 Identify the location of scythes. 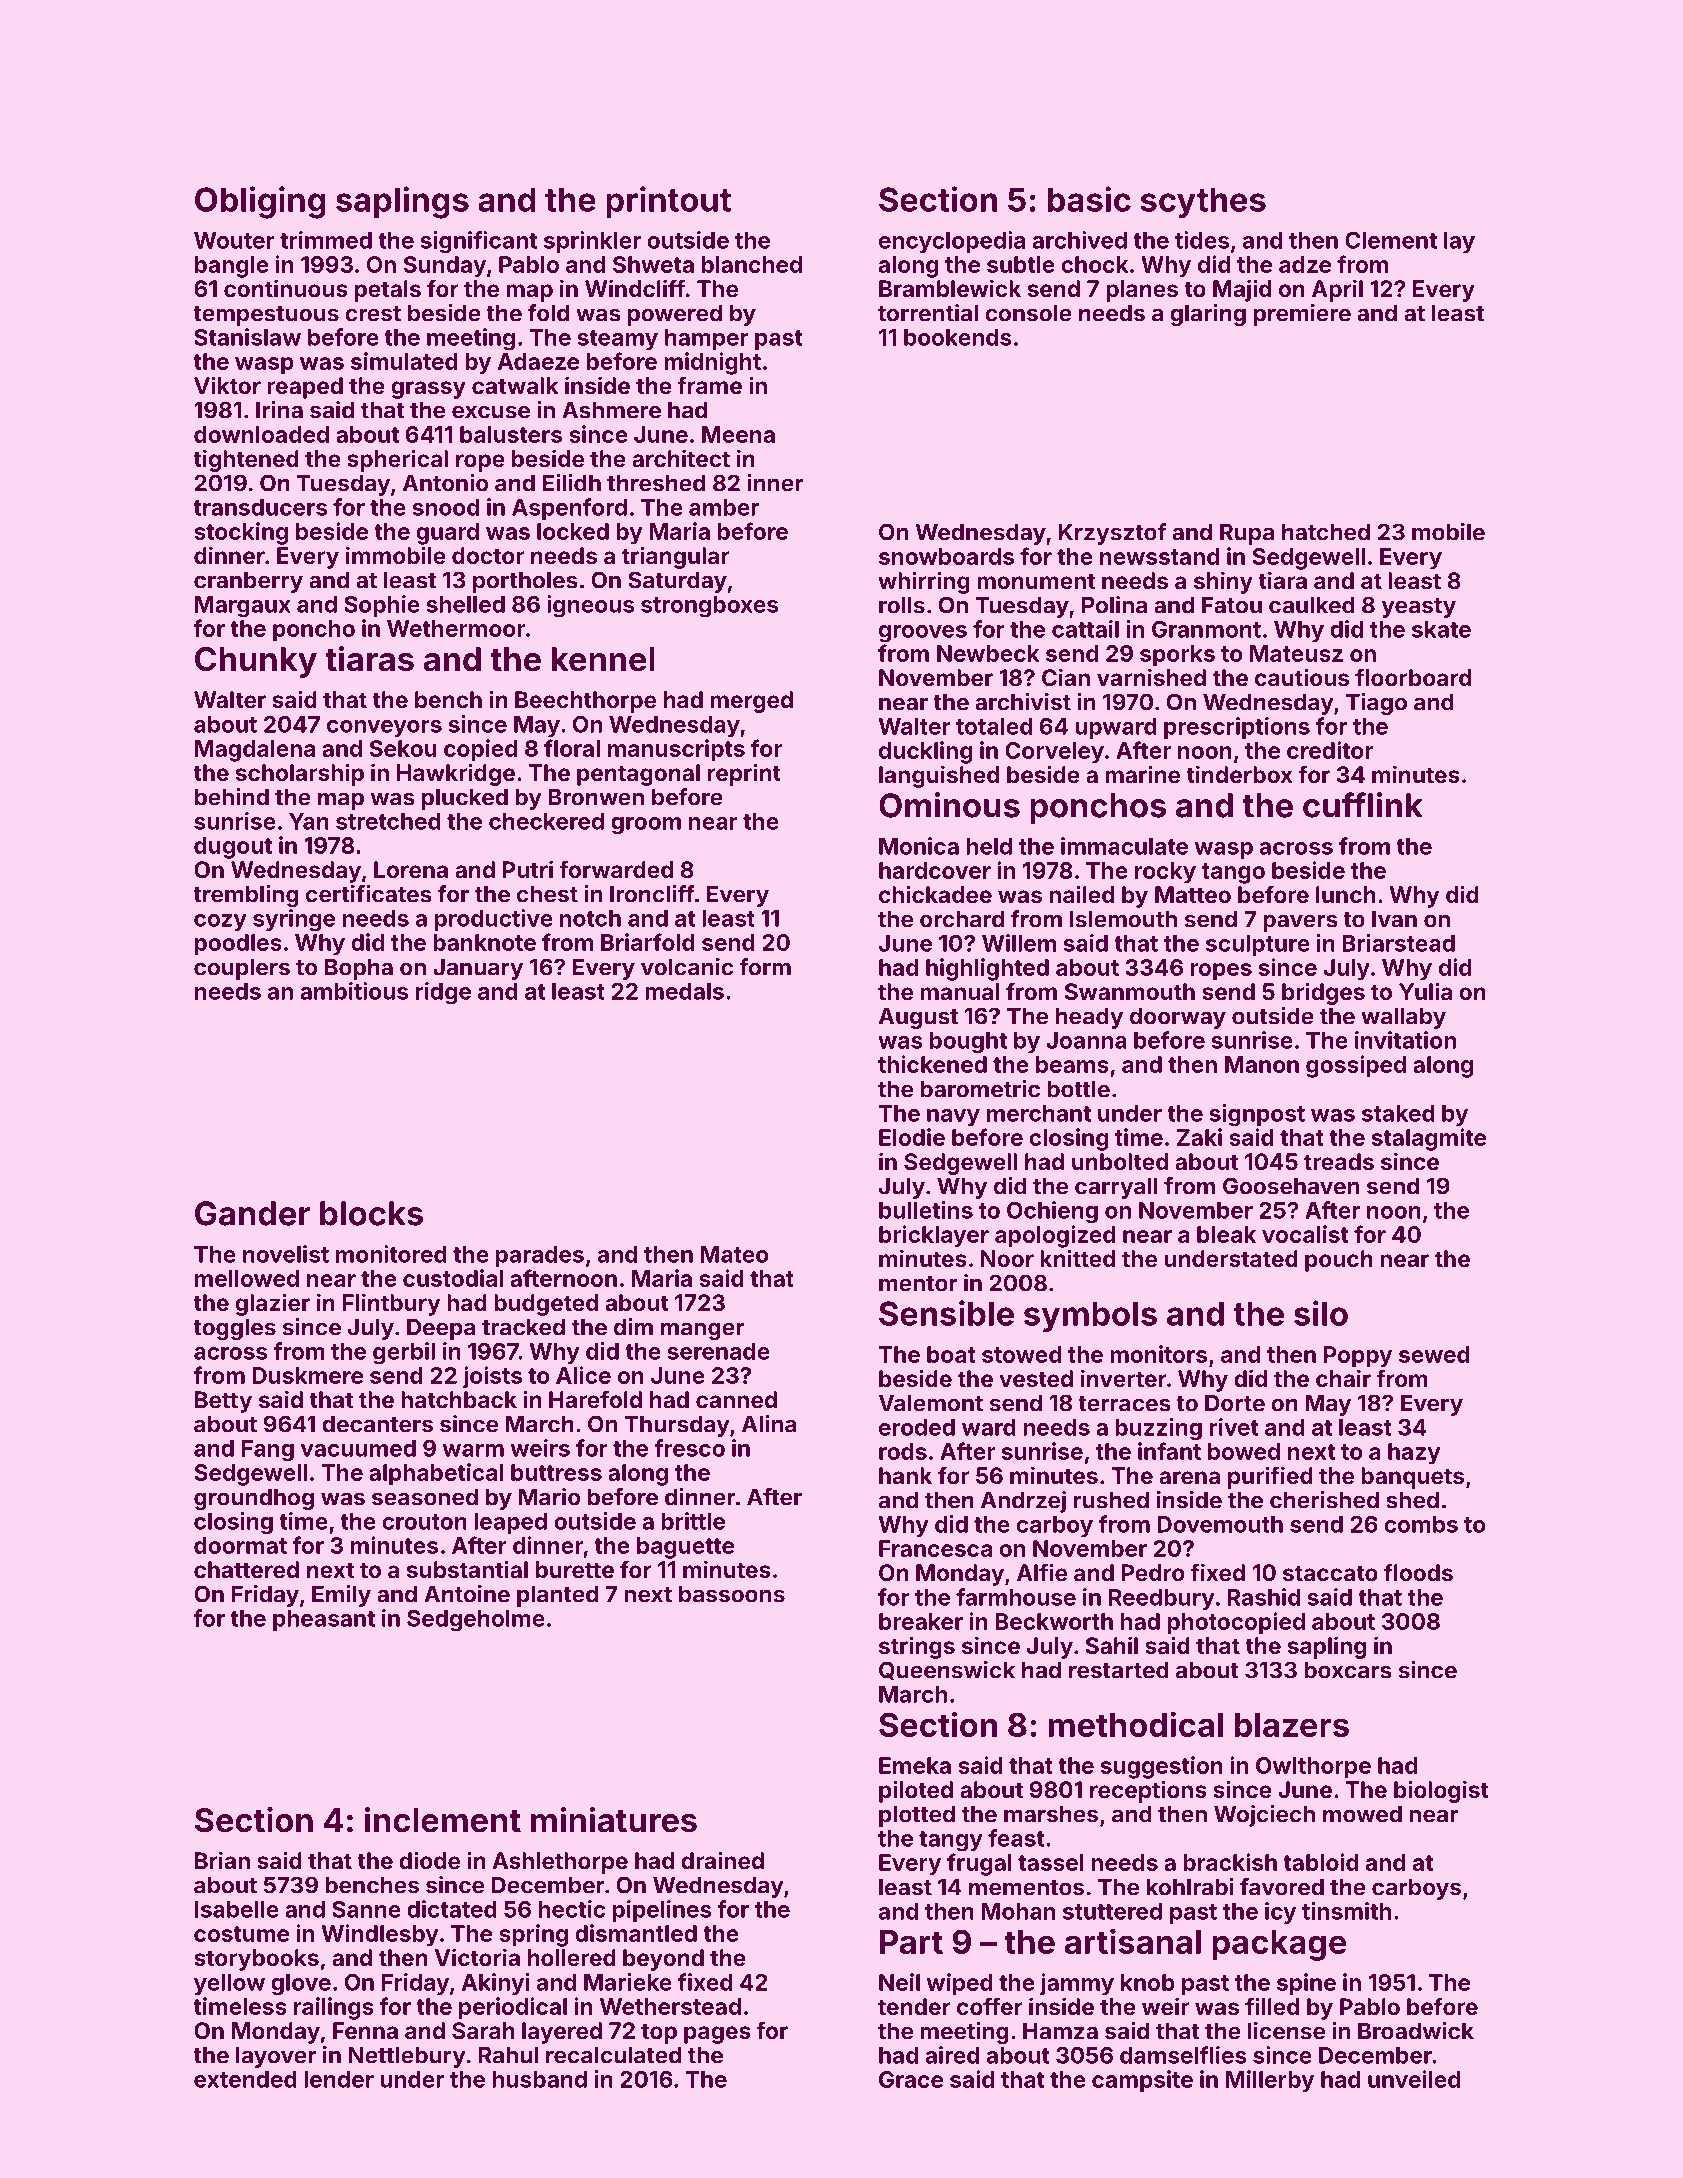
(1203, 203).
